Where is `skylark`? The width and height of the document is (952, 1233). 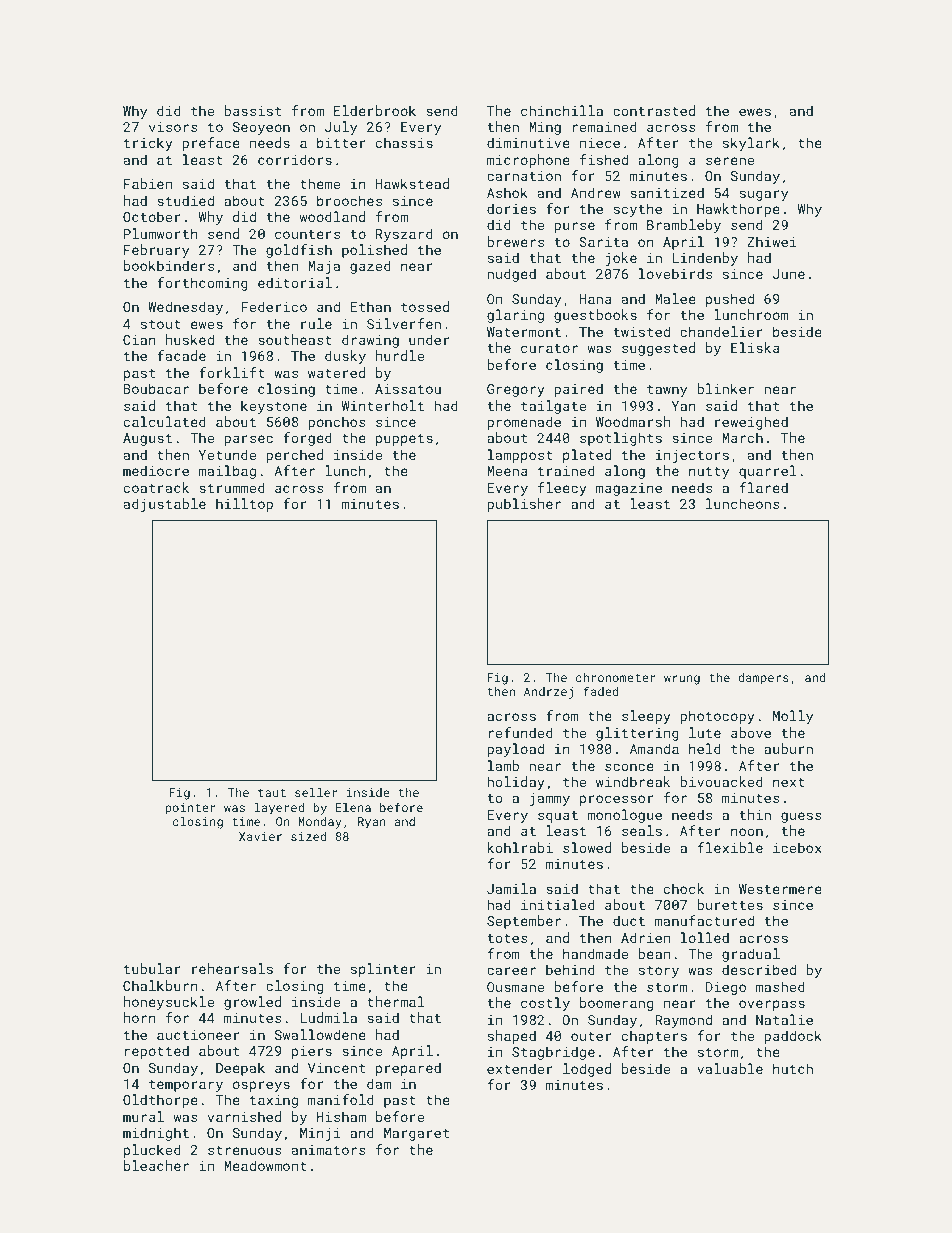
skylark is located at coordinates (751, 144).
